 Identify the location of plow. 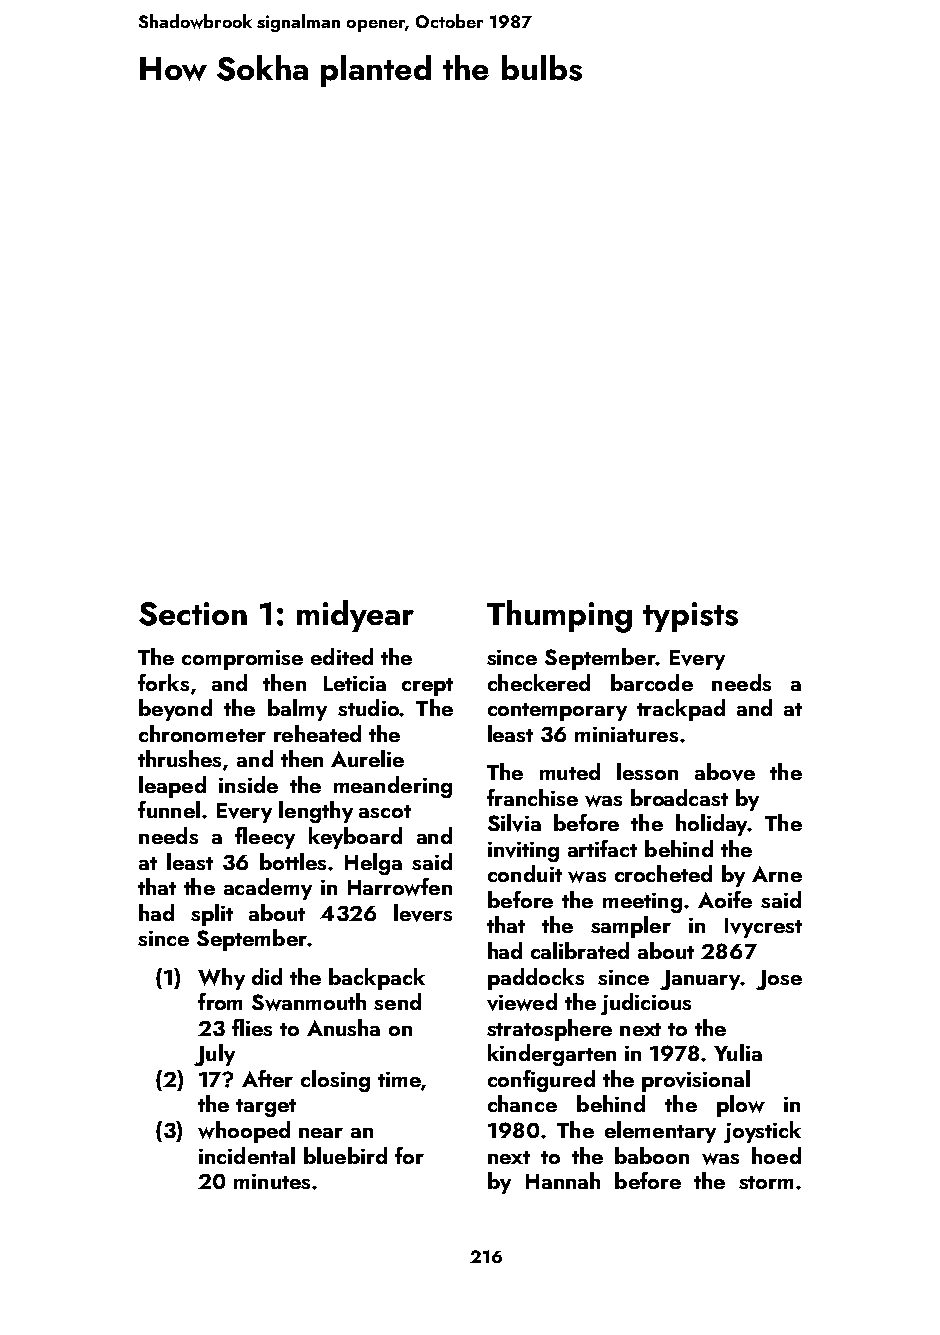
(741, 1106).
